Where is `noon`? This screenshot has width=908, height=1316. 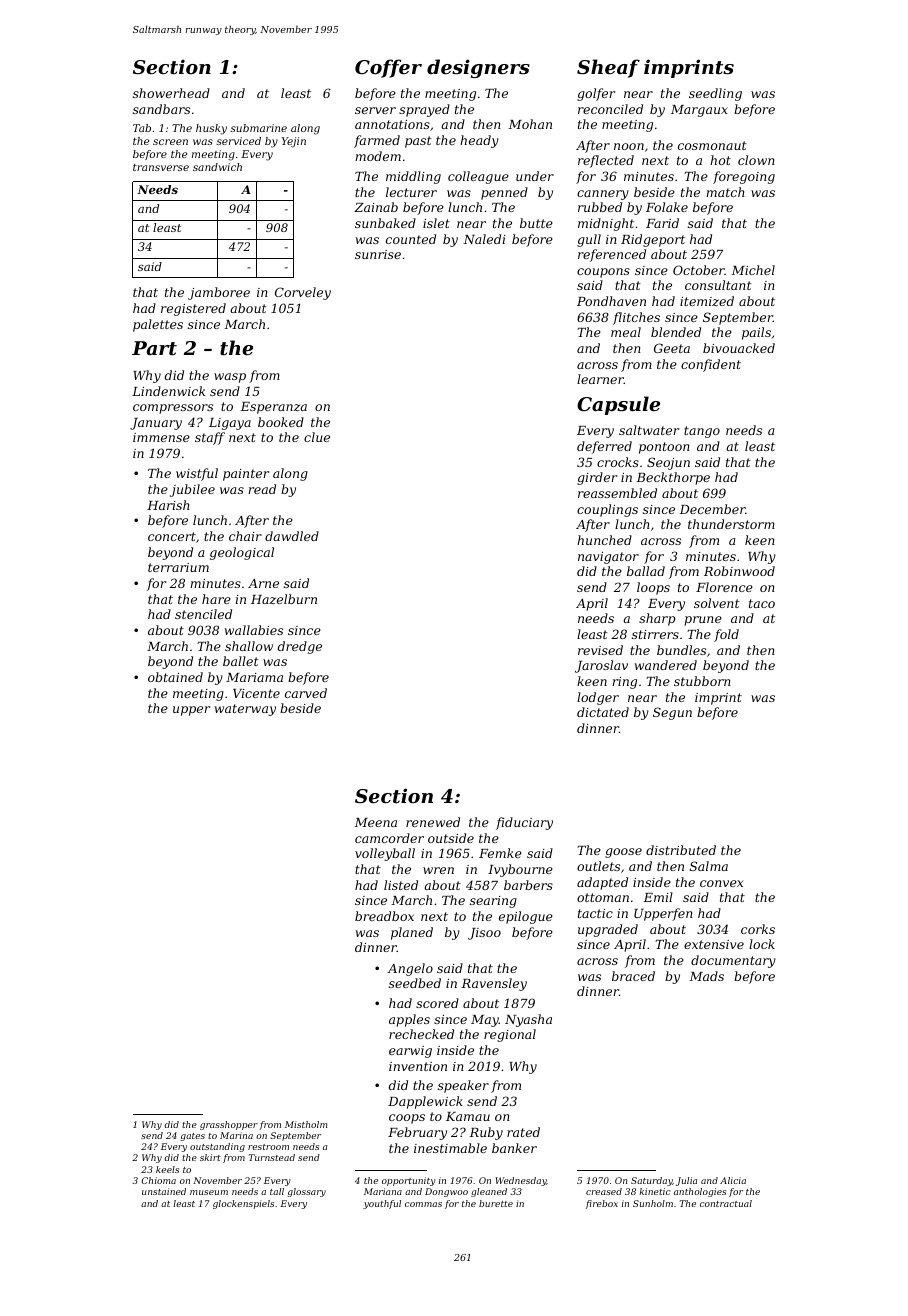 noon is located at coordinates (629, 146).
